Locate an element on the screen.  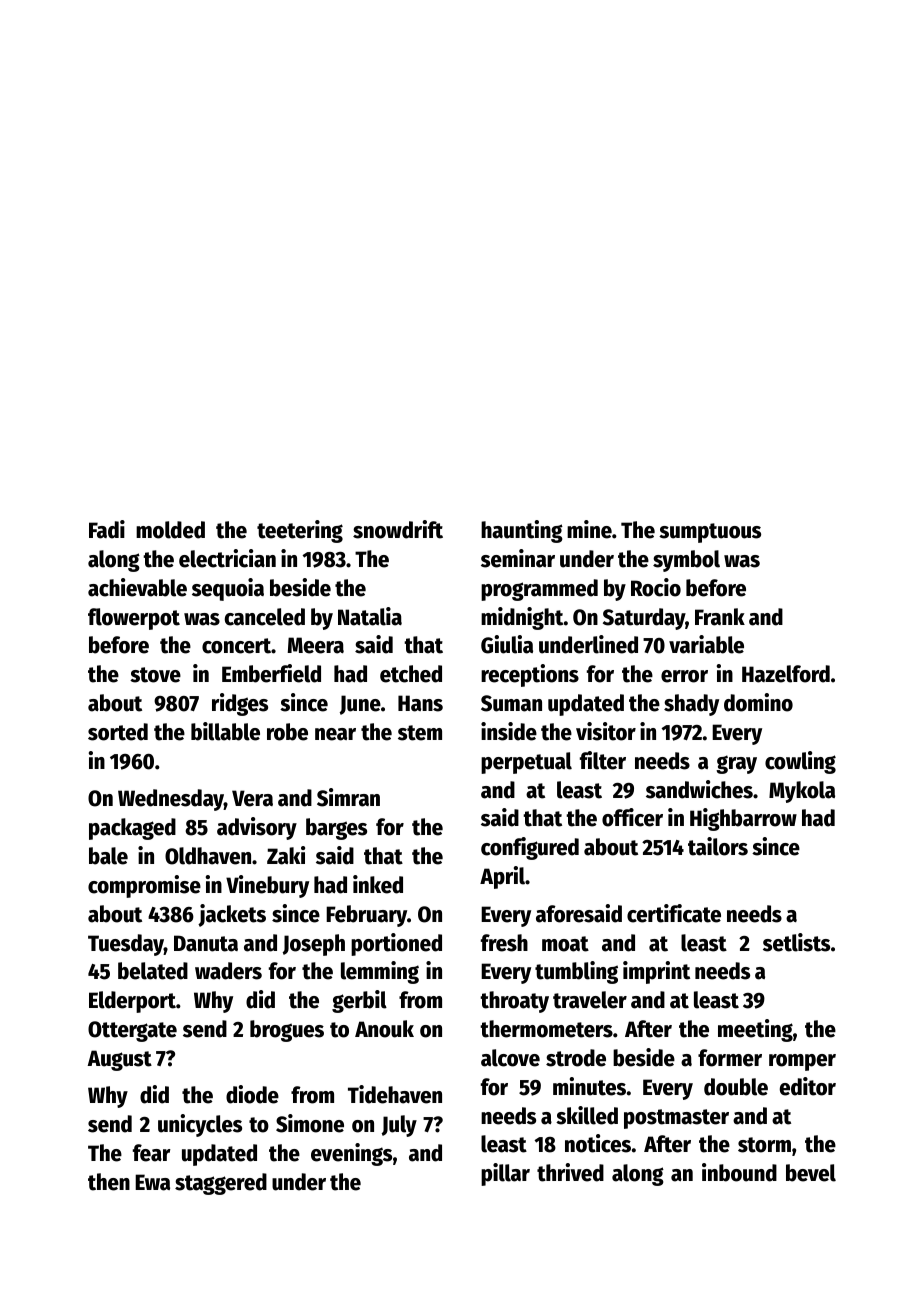
traveler is located at coordinates (590, 1000).
